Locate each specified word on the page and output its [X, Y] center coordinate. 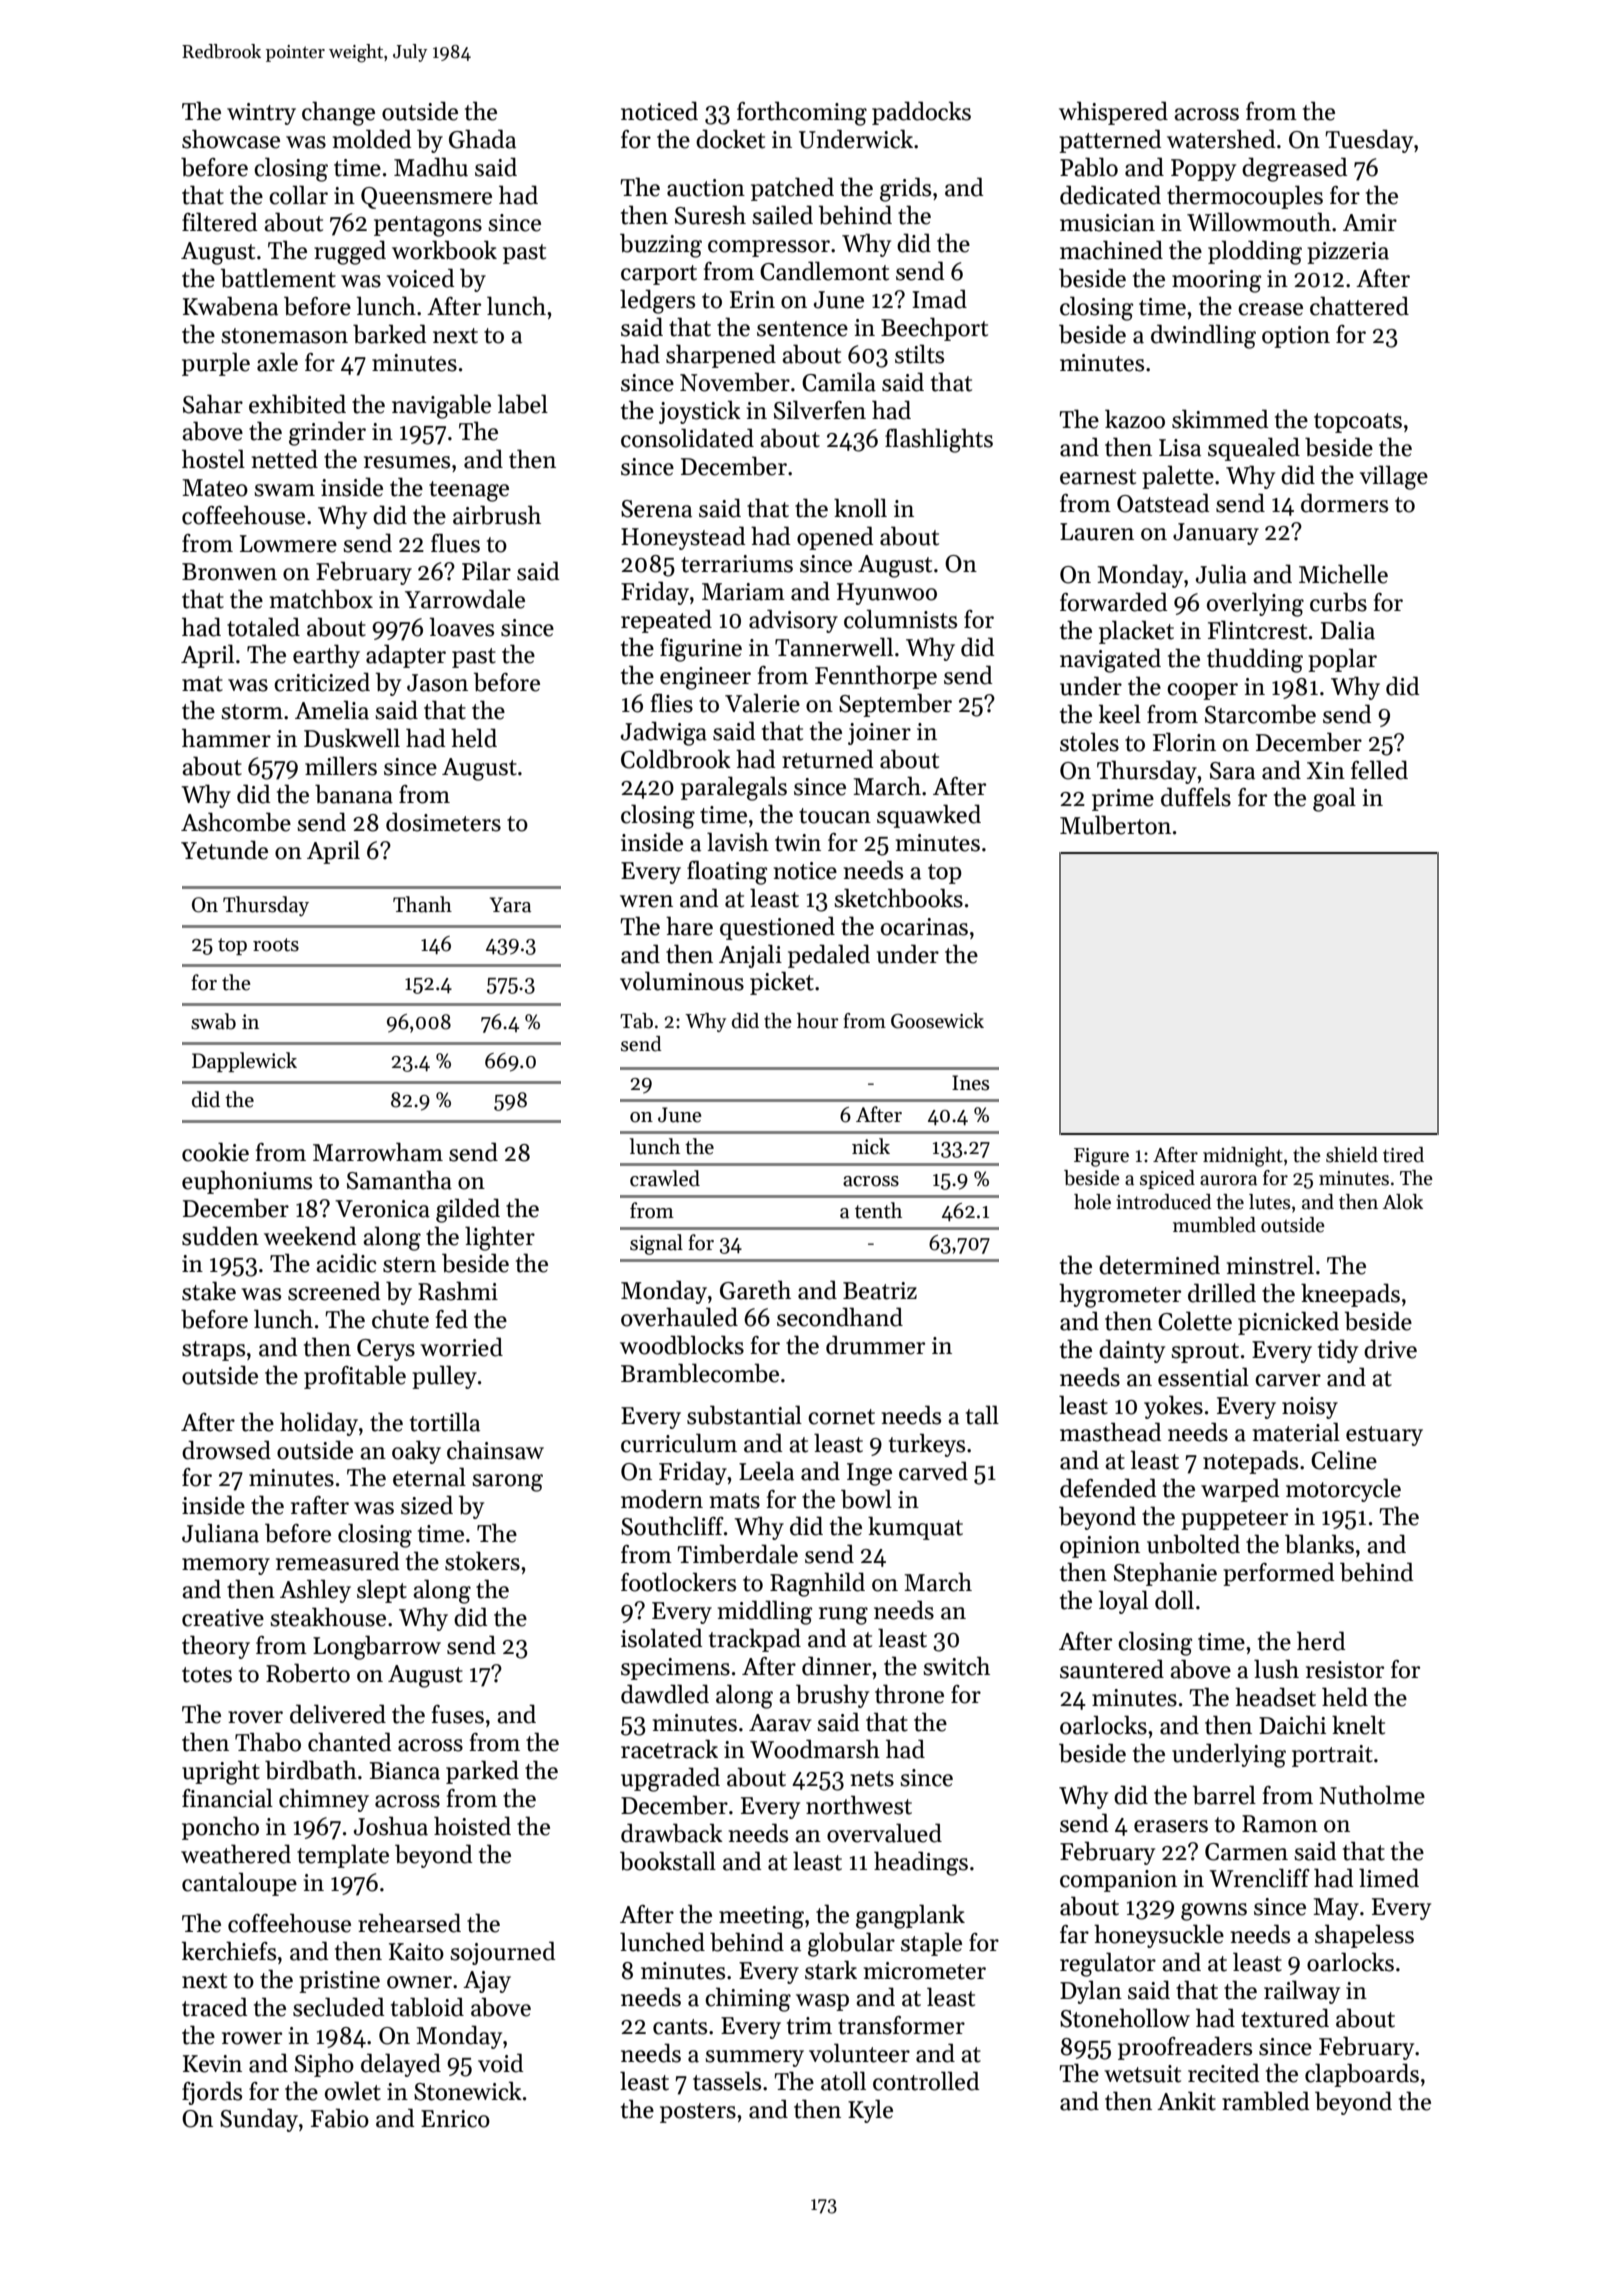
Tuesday [1369, 141]
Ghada [482, 139]
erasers [1171, 1826]
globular [851, 1944]
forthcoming [802, 113]
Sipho [324, 2065]
